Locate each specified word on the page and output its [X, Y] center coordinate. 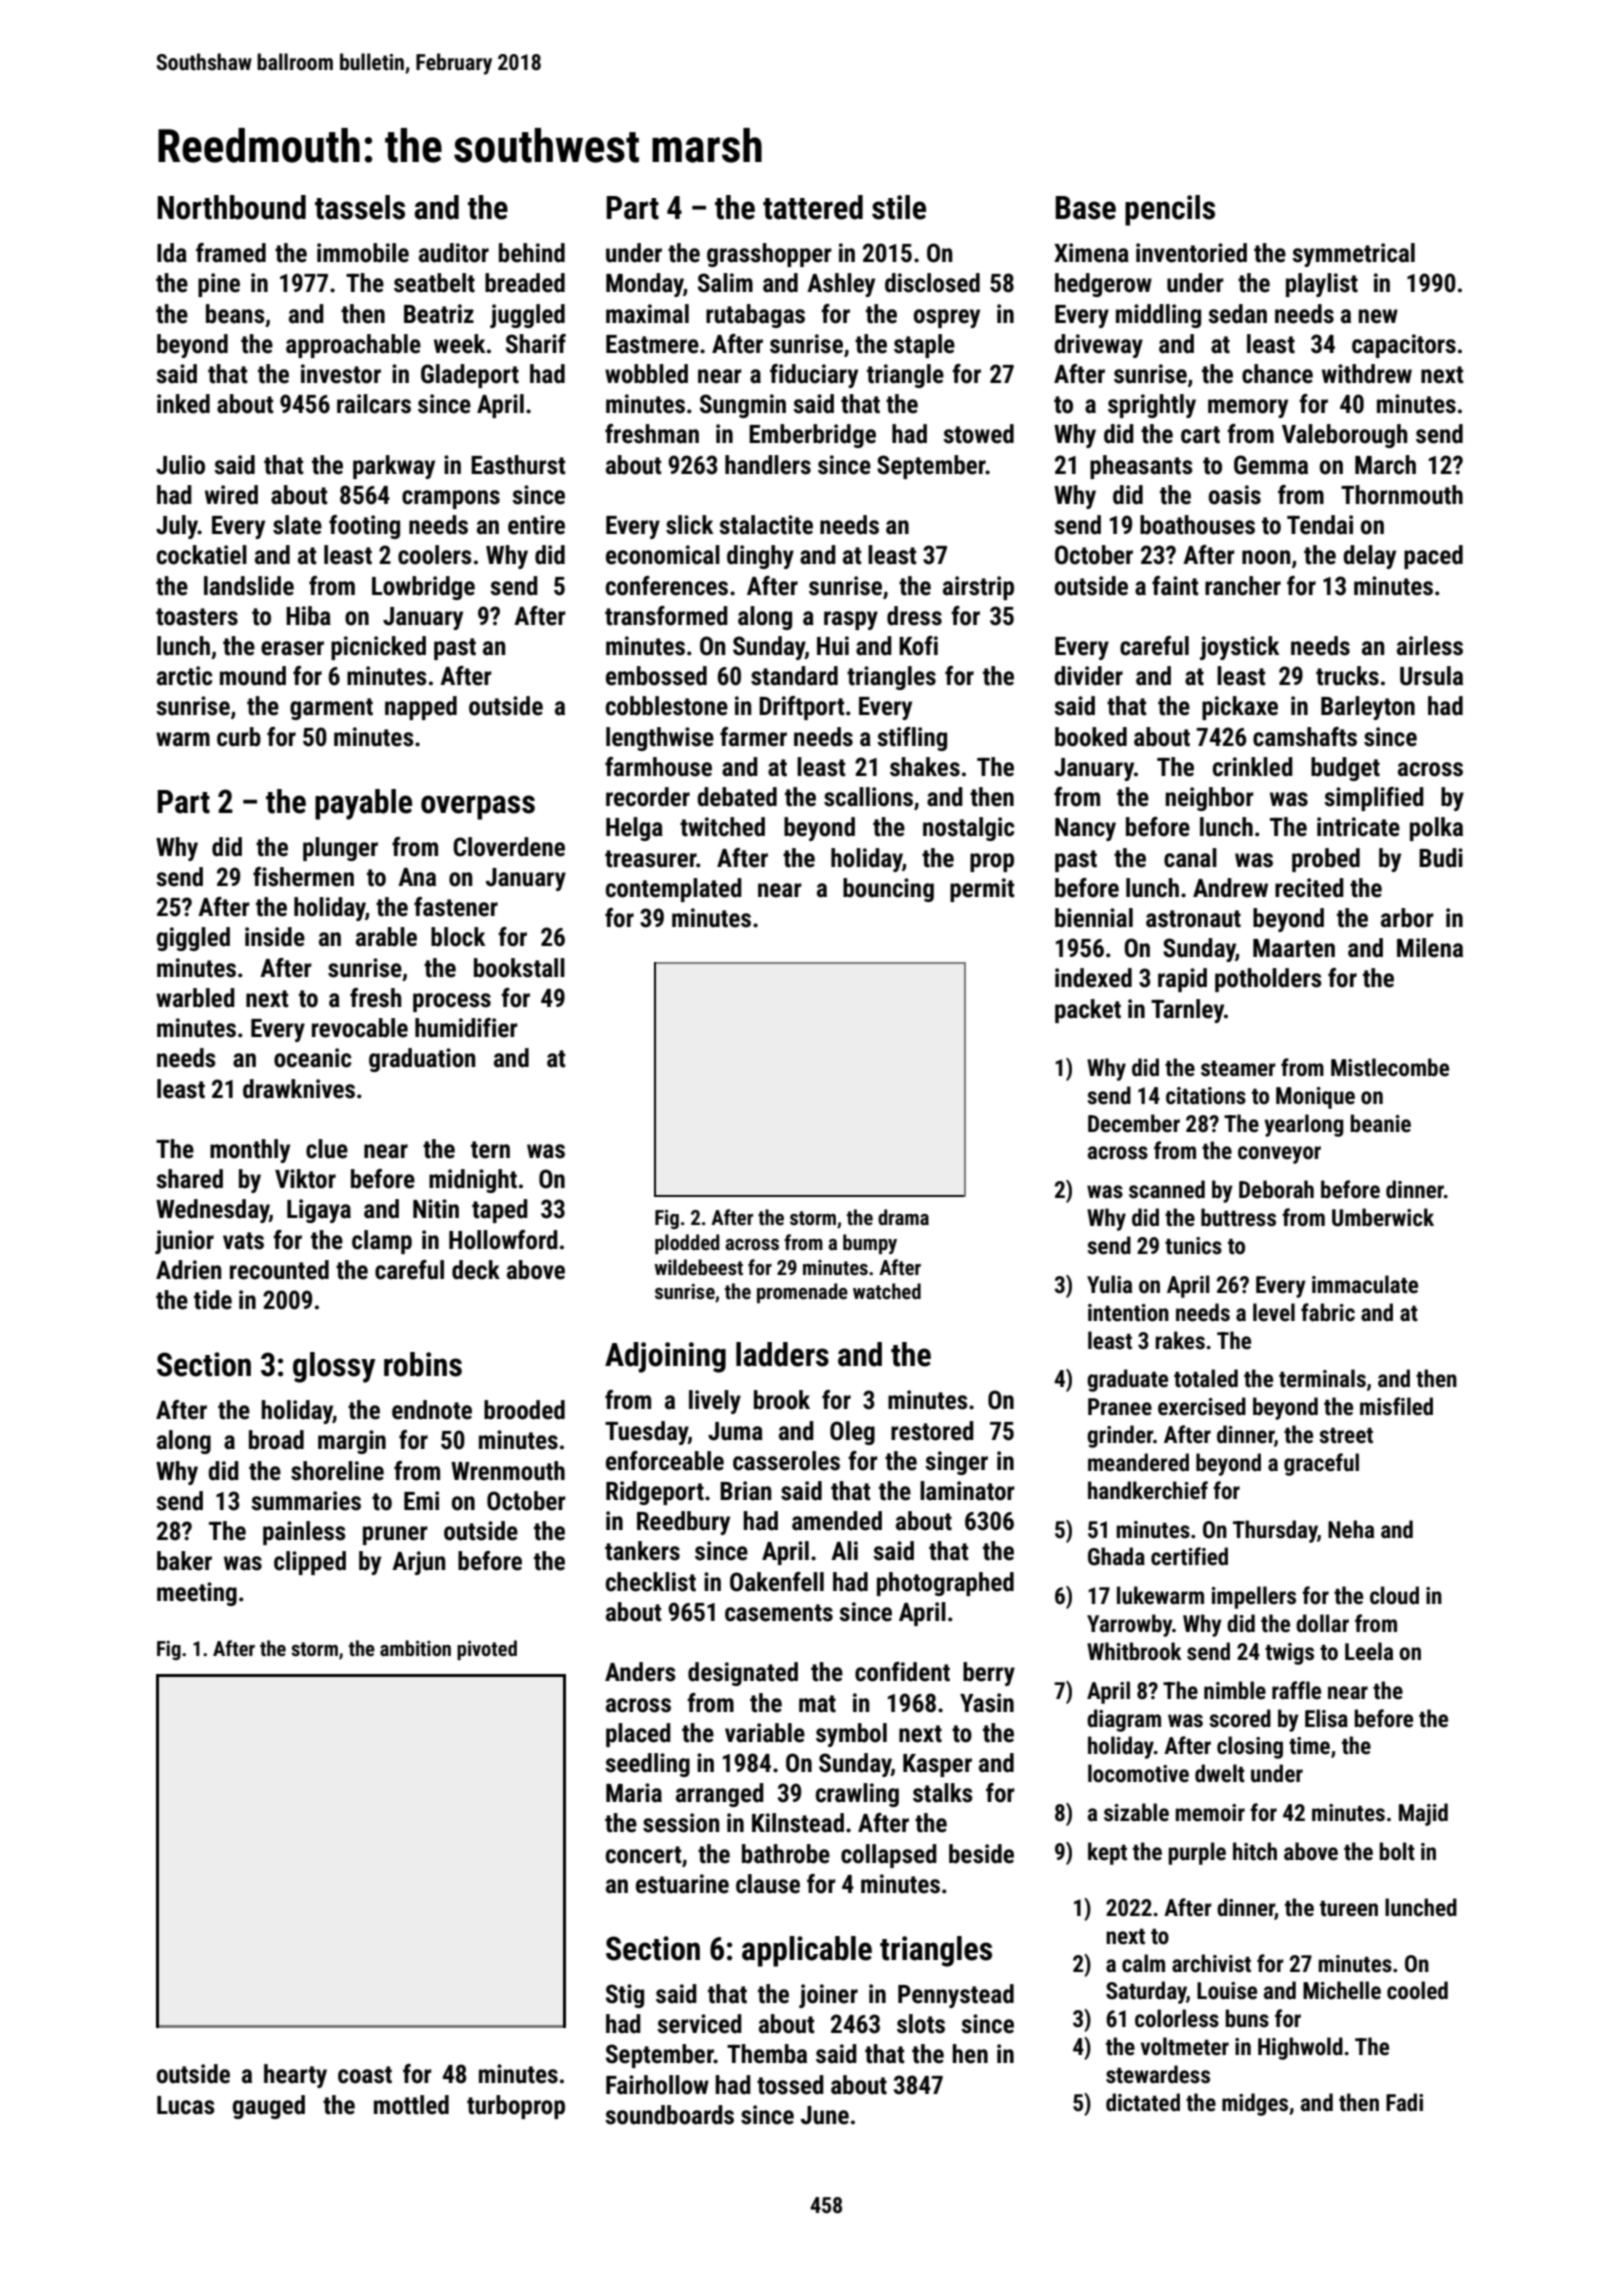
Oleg [852, 1433]
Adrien [188, 1270]
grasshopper [769, 255]
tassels [360, 207]
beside [981, 1854]
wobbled [646, 374]
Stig [625, 1996]
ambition [415, 1648]
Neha [1351, 1529]
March [1385, 465]
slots [921, 2024]
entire [536, 525]
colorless [1177, 2018]
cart [1200, 435]
